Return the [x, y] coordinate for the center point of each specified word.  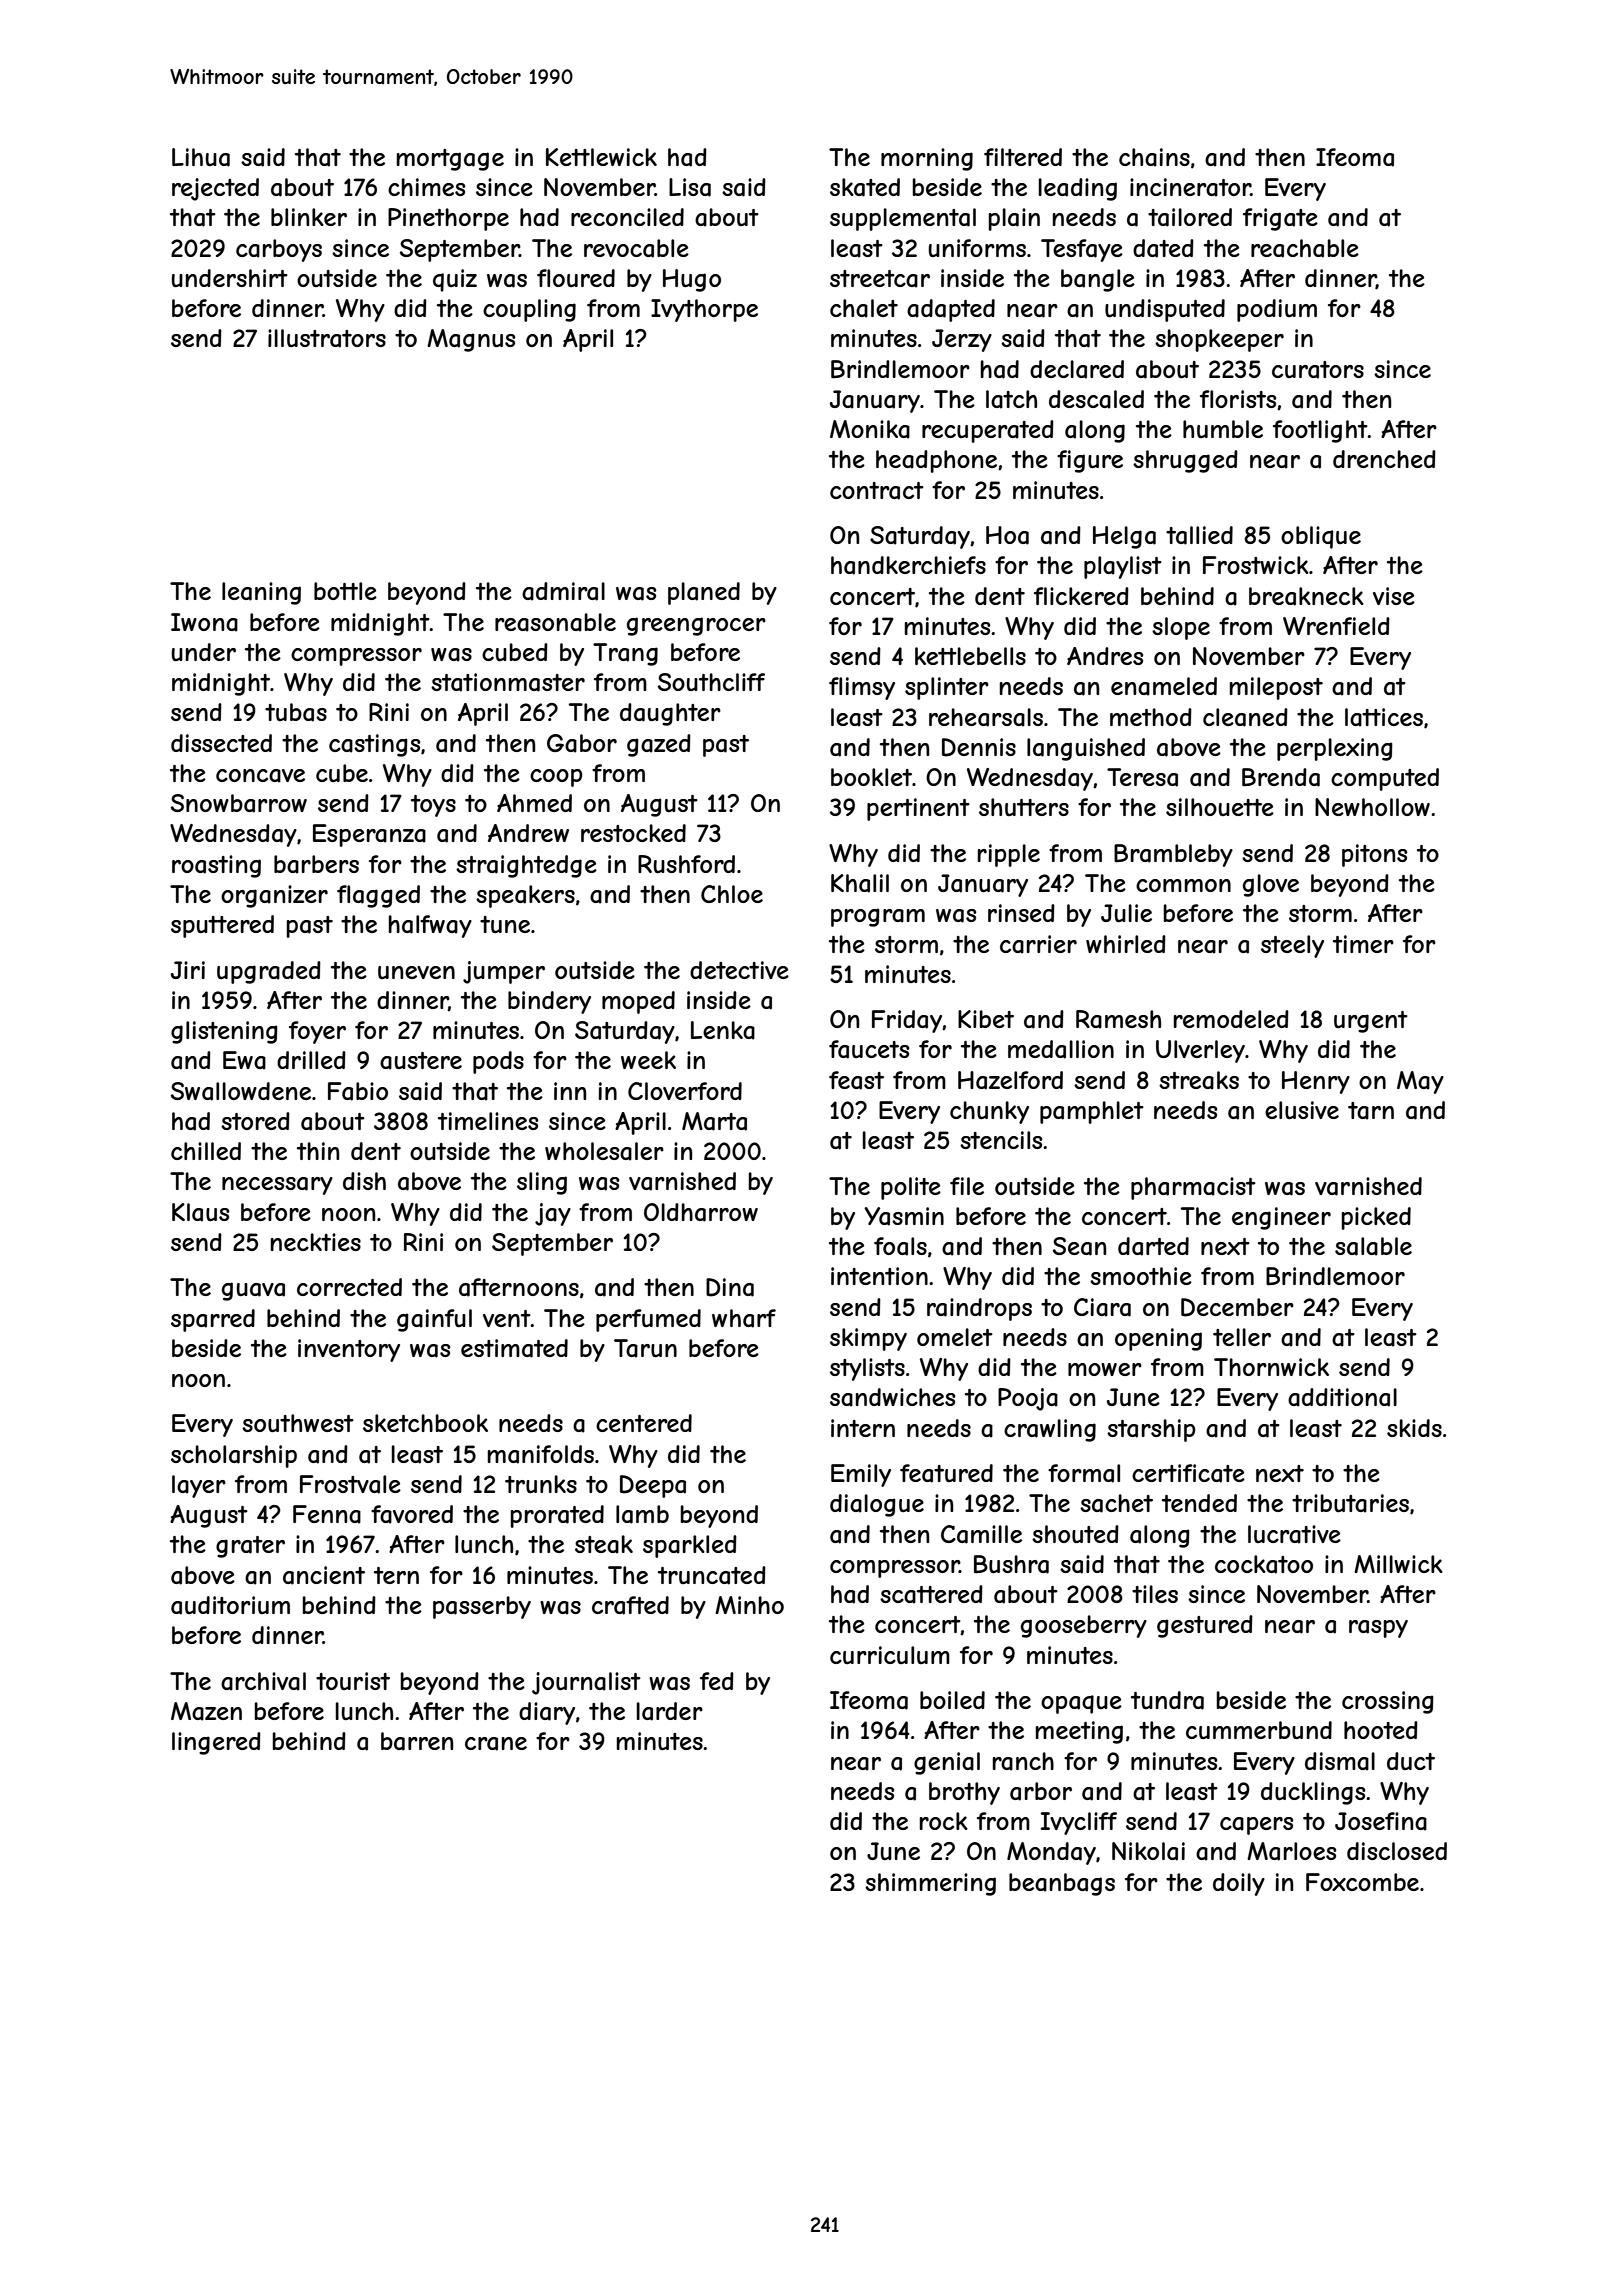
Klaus [200, 1212]
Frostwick [1256, 565]
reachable [1305, 248]
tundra [1167, 1700]
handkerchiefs [908, 565]
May [1420, 1082]
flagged [378, 896]
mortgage [450, 160]
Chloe [732, 894]
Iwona [204, 622]
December [1237, 1307]
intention [879, 1276]
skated [865, 187]
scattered [931, 1594]
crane [496, 1744]
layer [199, 1486]
